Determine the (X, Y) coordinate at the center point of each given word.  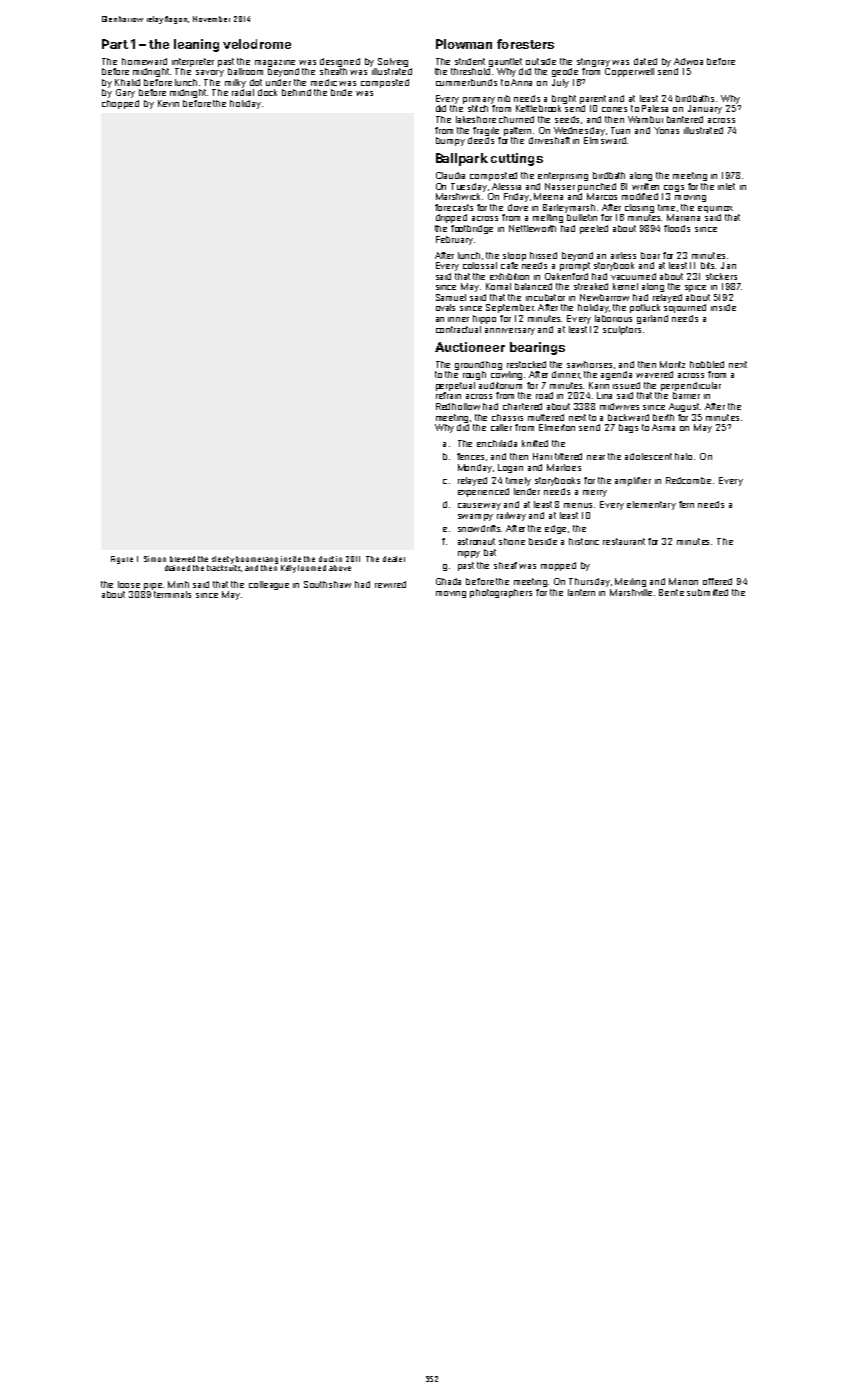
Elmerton (557, 427)
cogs (674, 188)
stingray (593, 62)
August (684, 407)
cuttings (517, 159)
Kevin (168, 103)
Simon (155, 559)
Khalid (127, 82)
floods (677, 228)
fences (470, 456)
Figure (122, 560)
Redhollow (458, 406)
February (454, 240)
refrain (448, 395)
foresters (525, 44)
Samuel (451, 297)
